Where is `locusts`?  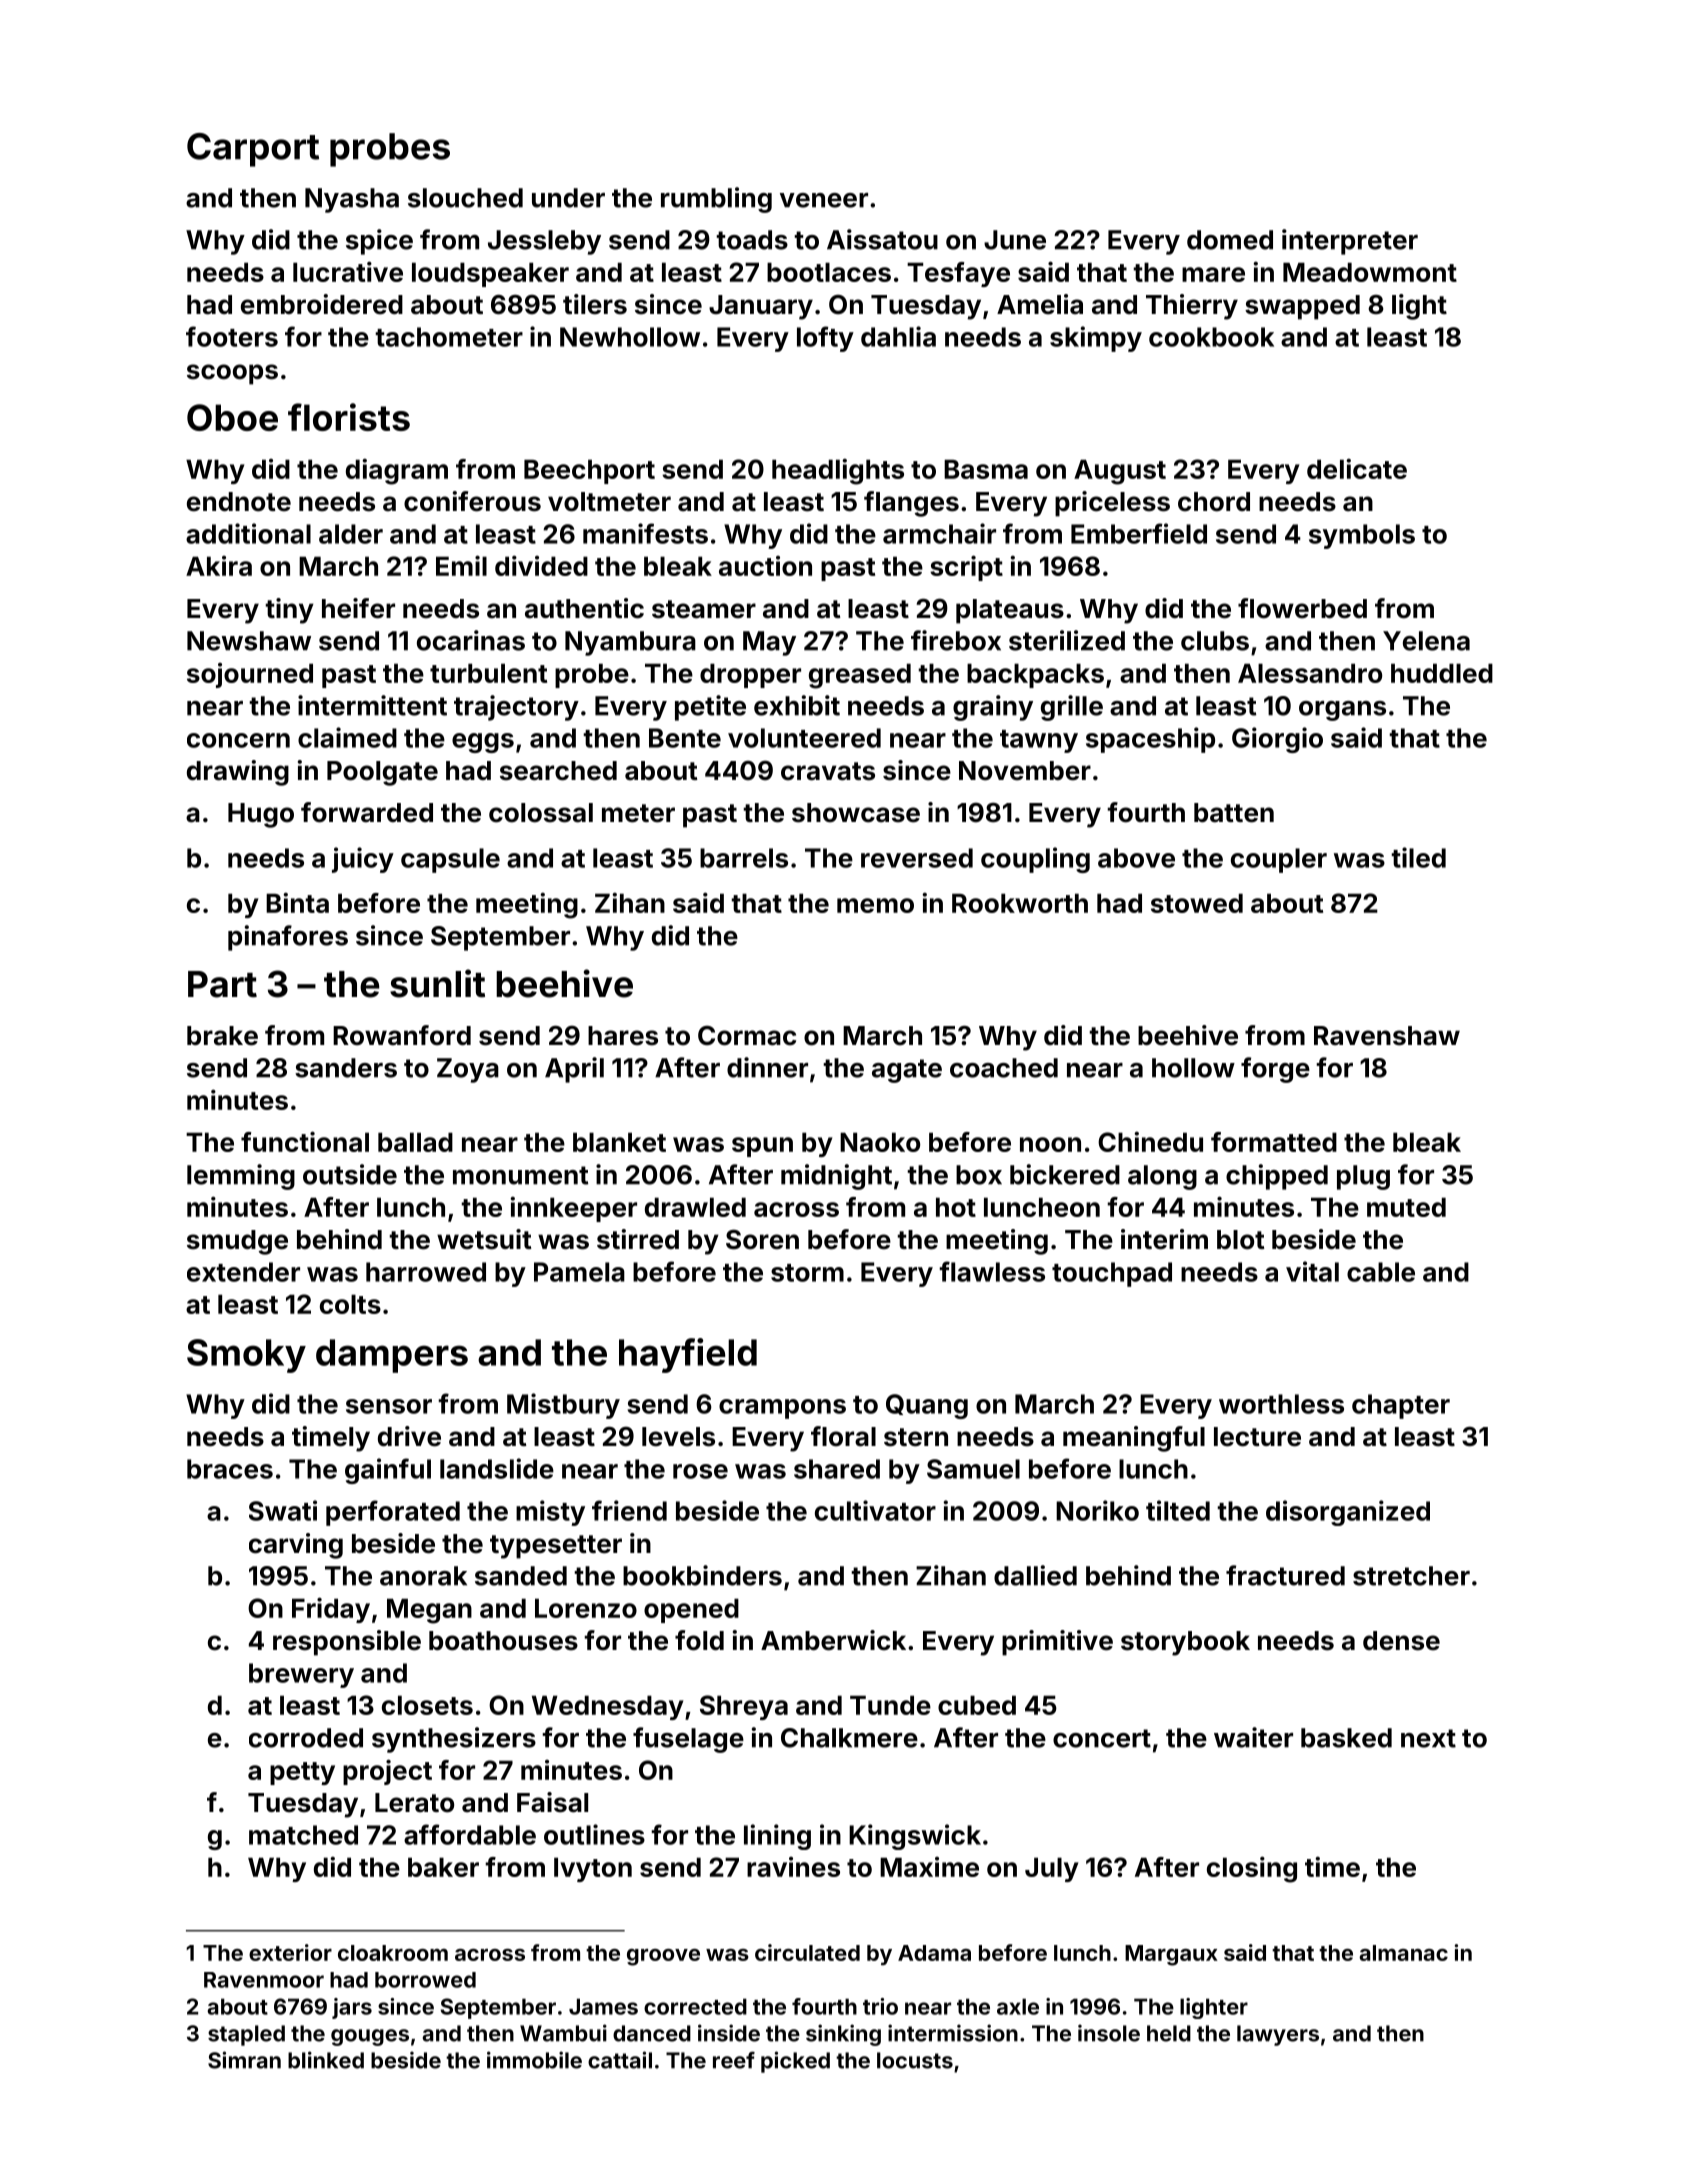 locusts is located at coordinates (915, 2060).
